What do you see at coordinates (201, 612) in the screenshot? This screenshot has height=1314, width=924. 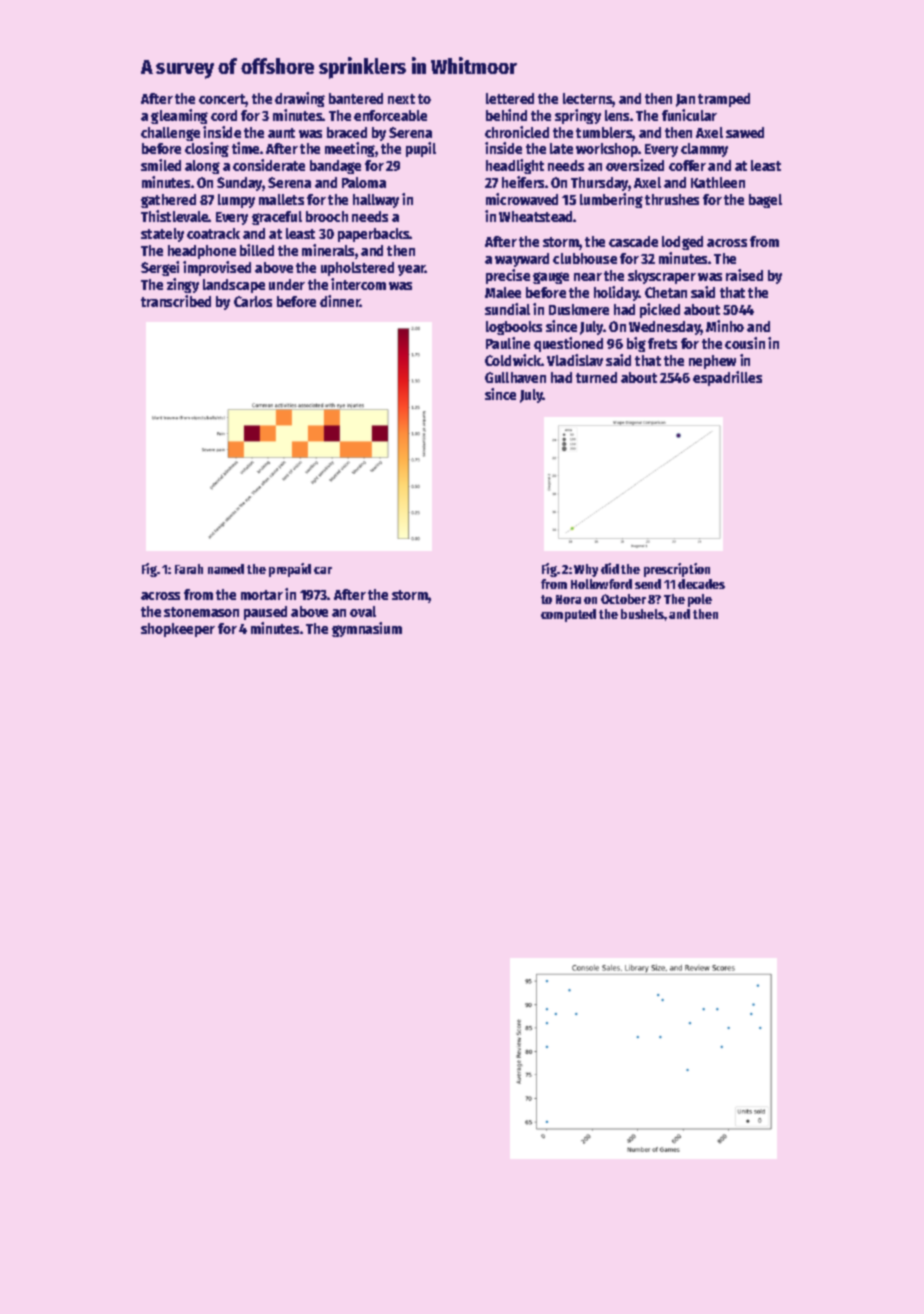 I see `stonemason` at bounding box center [201, 612].
